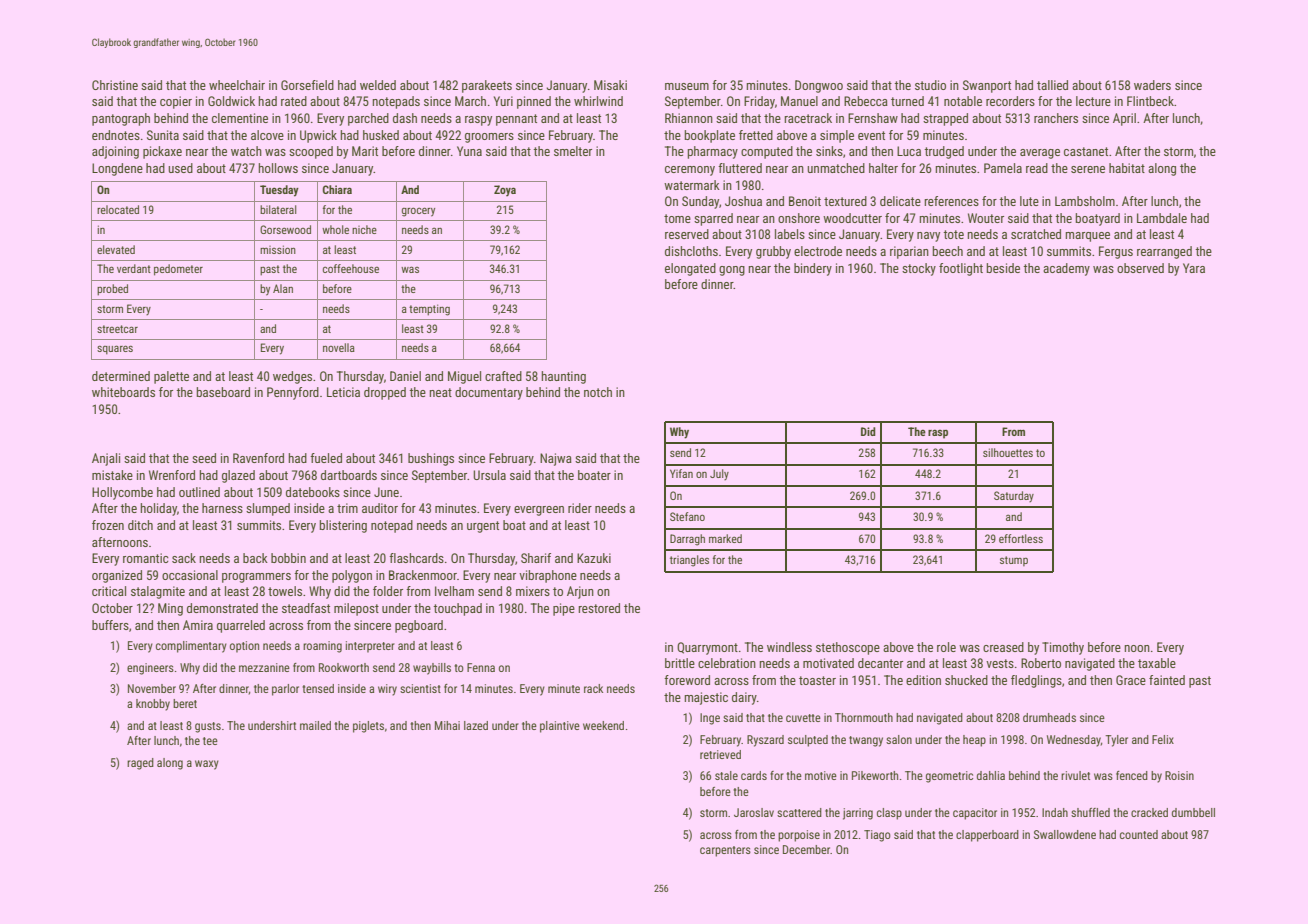 The image size is (1308, 924). Describe the element at coordinates (489, 138) in the document. I see `groomers` at that location.
